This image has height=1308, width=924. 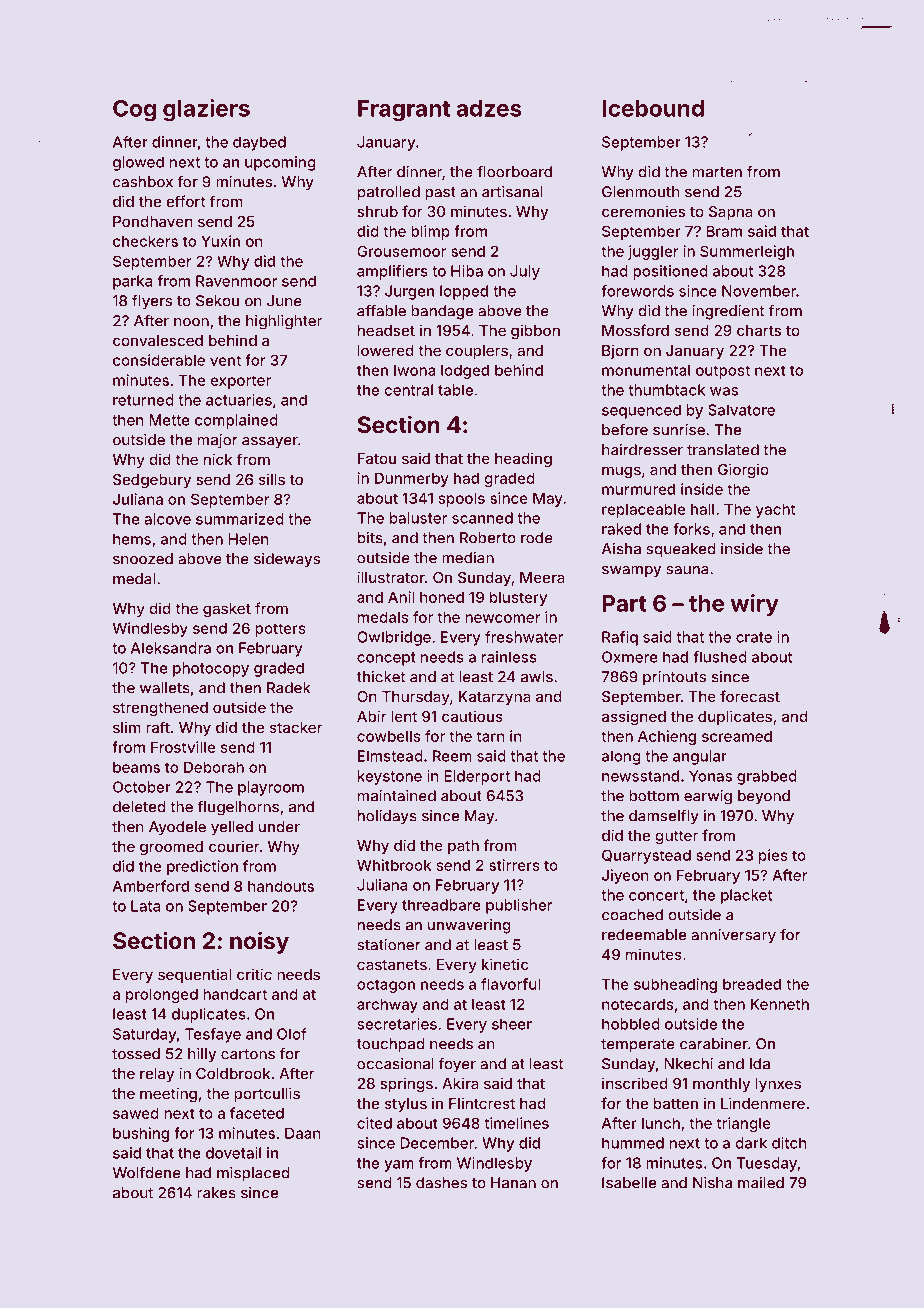 What do you see at coordinates (518, 598) in the image?
I see `blustery` at bounding box center [518, 598].
